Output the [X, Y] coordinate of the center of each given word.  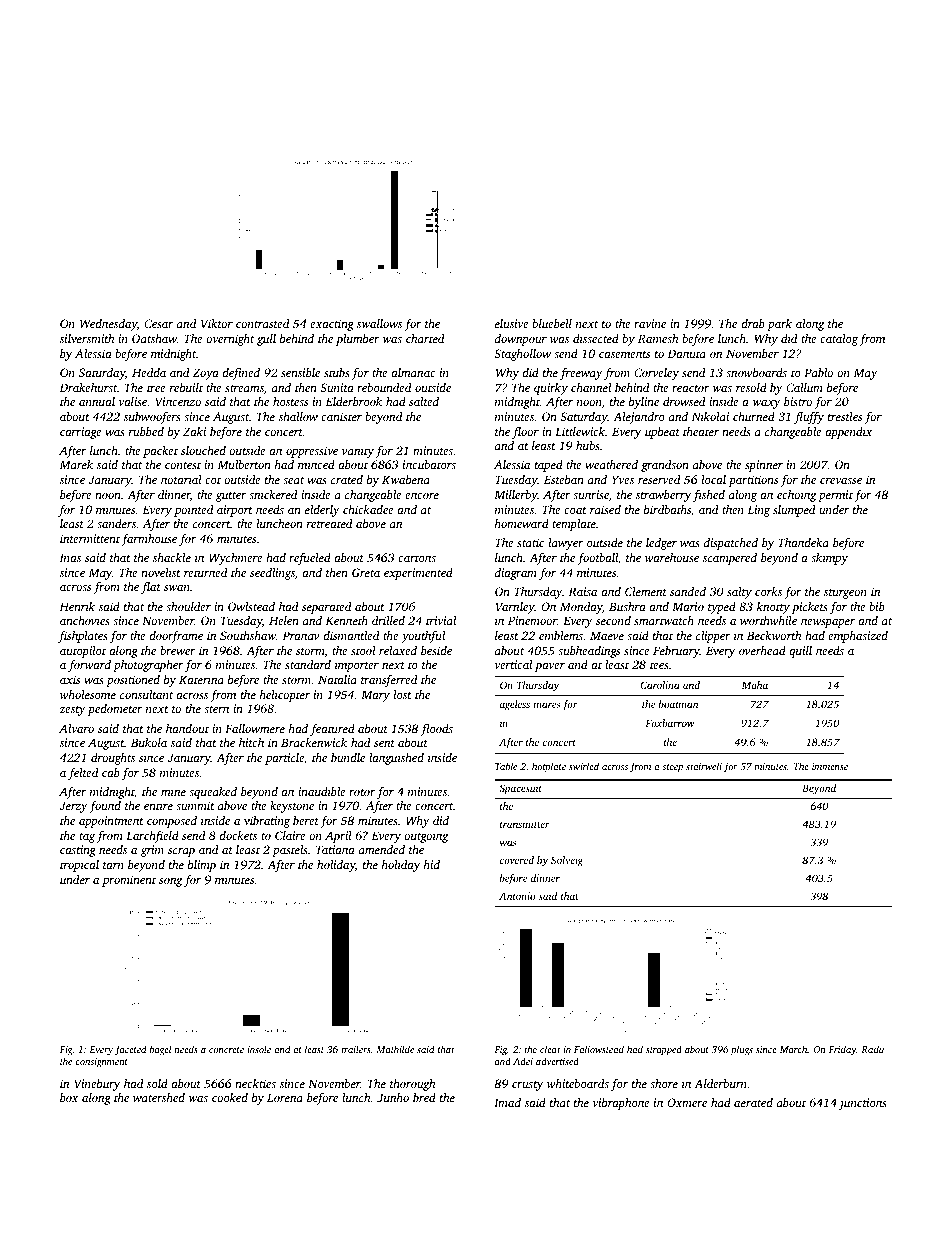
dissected [596, 338]
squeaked [213, 793]
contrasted [262, 323]
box [69, 1097]
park [779, 325]
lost [403, 694]
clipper [713, 637]
